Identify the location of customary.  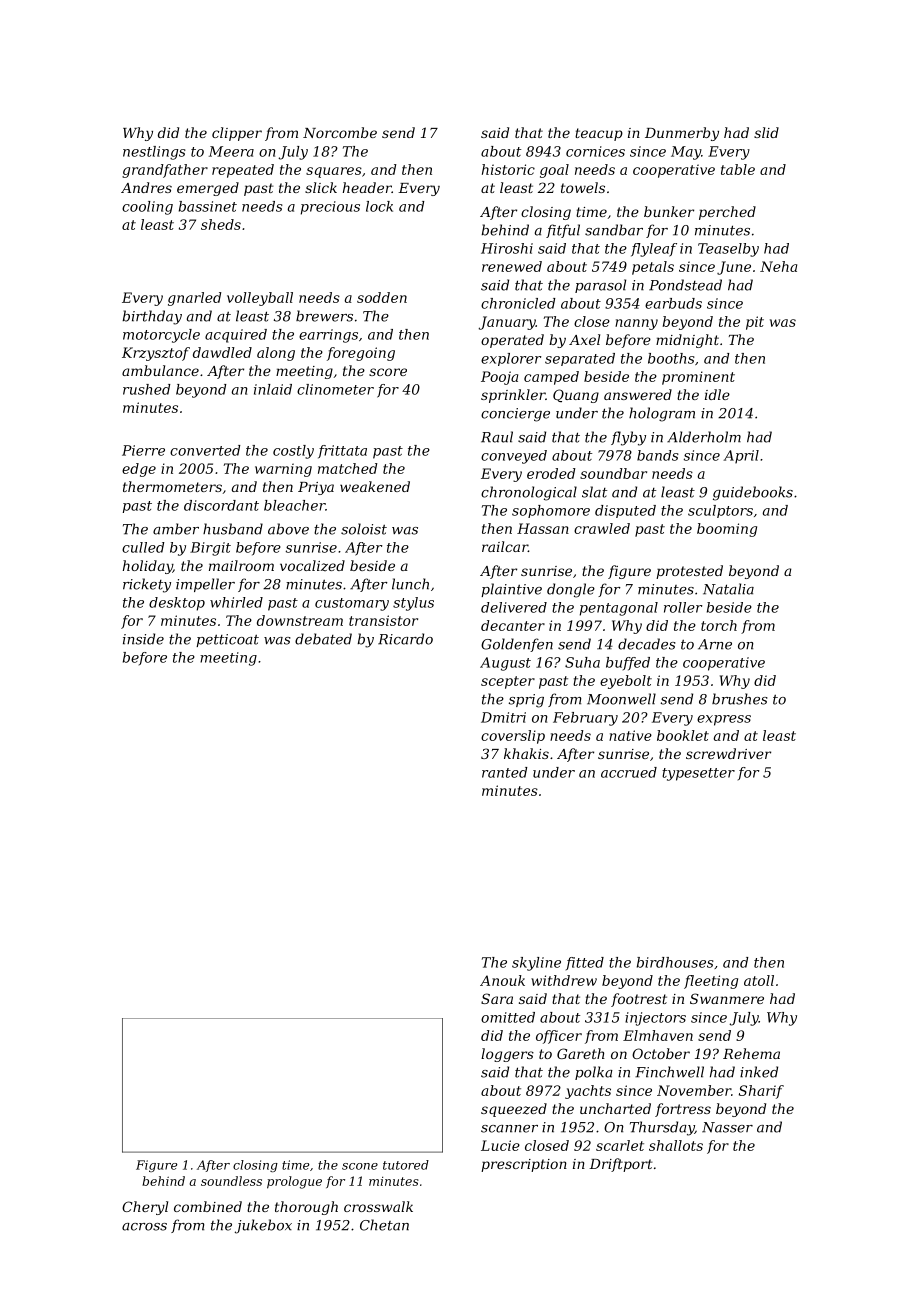
(352, 604).
